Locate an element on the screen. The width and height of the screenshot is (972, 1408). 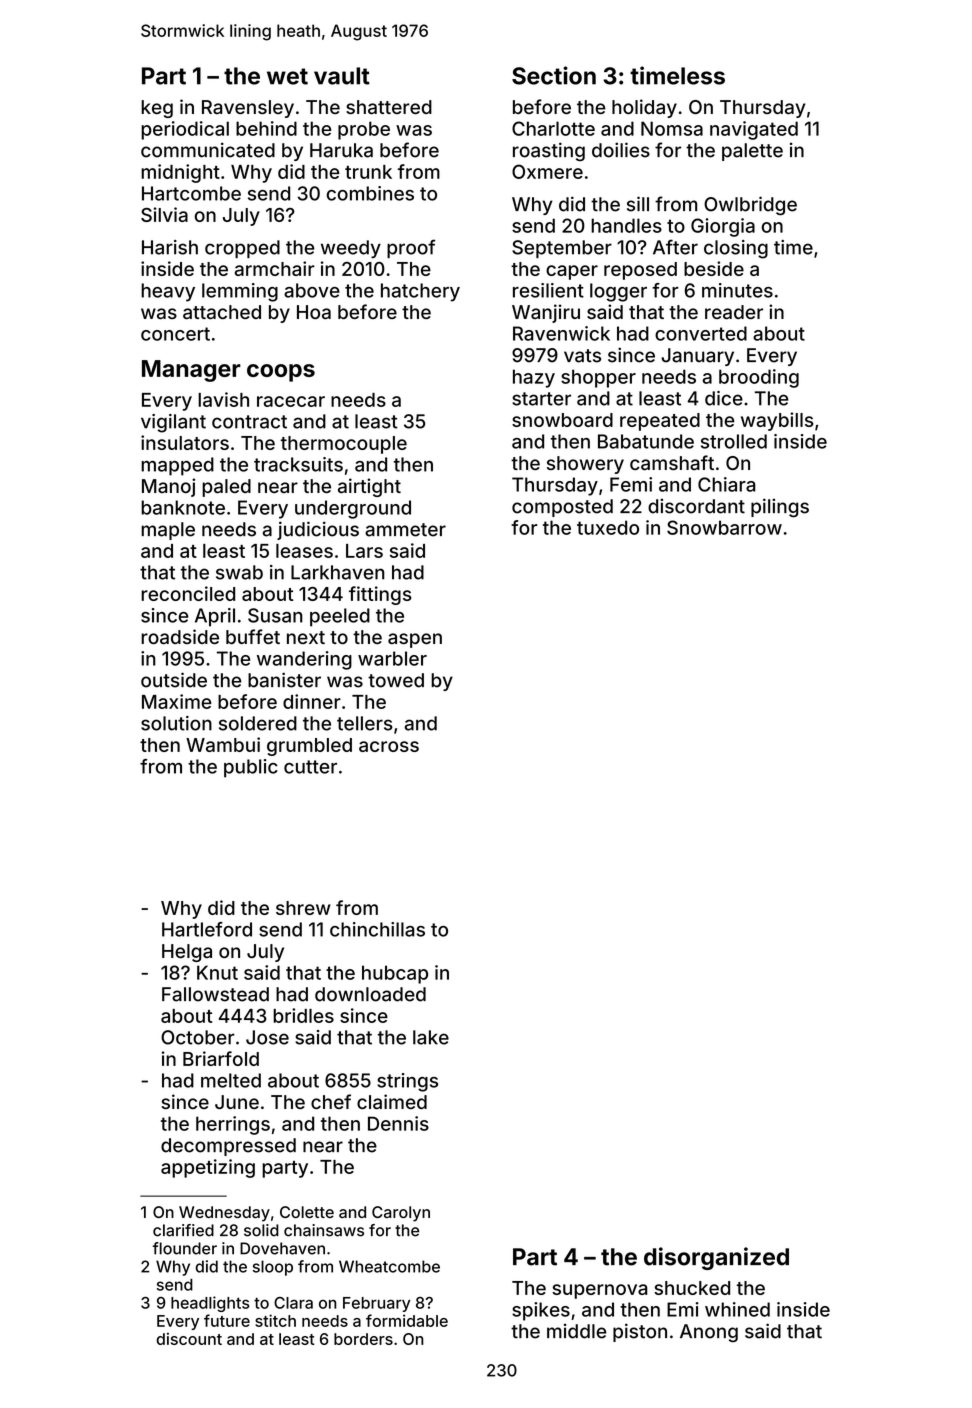
Anong is located at coordinates (709, 1333).
